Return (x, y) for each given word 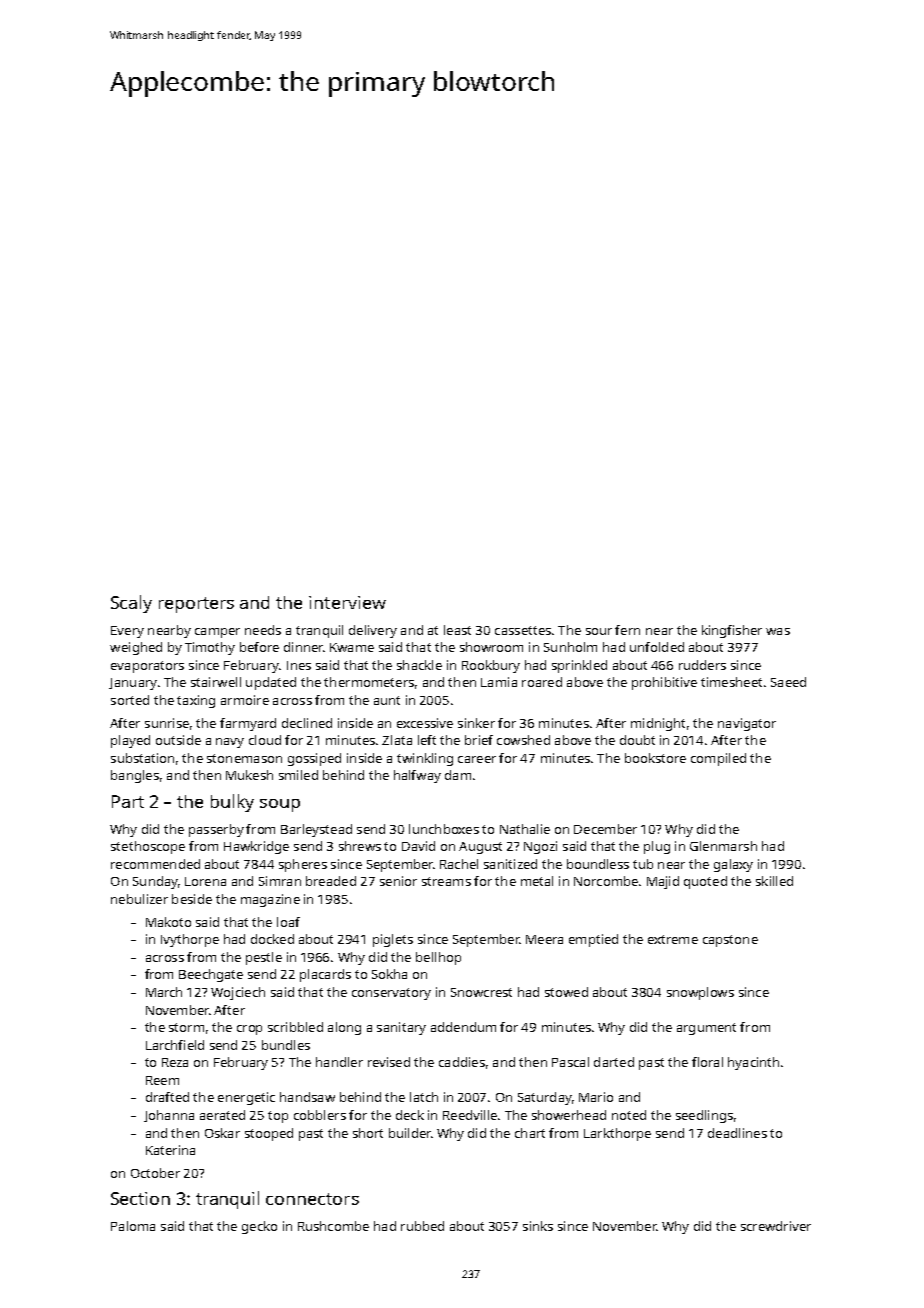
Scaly (131, 604)
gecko (259, 1227)
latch (424, 1097)
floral (707, 1062)
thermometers (369, 682)
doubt (637, 740)
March (164, 992)
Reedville (470, 1115)
